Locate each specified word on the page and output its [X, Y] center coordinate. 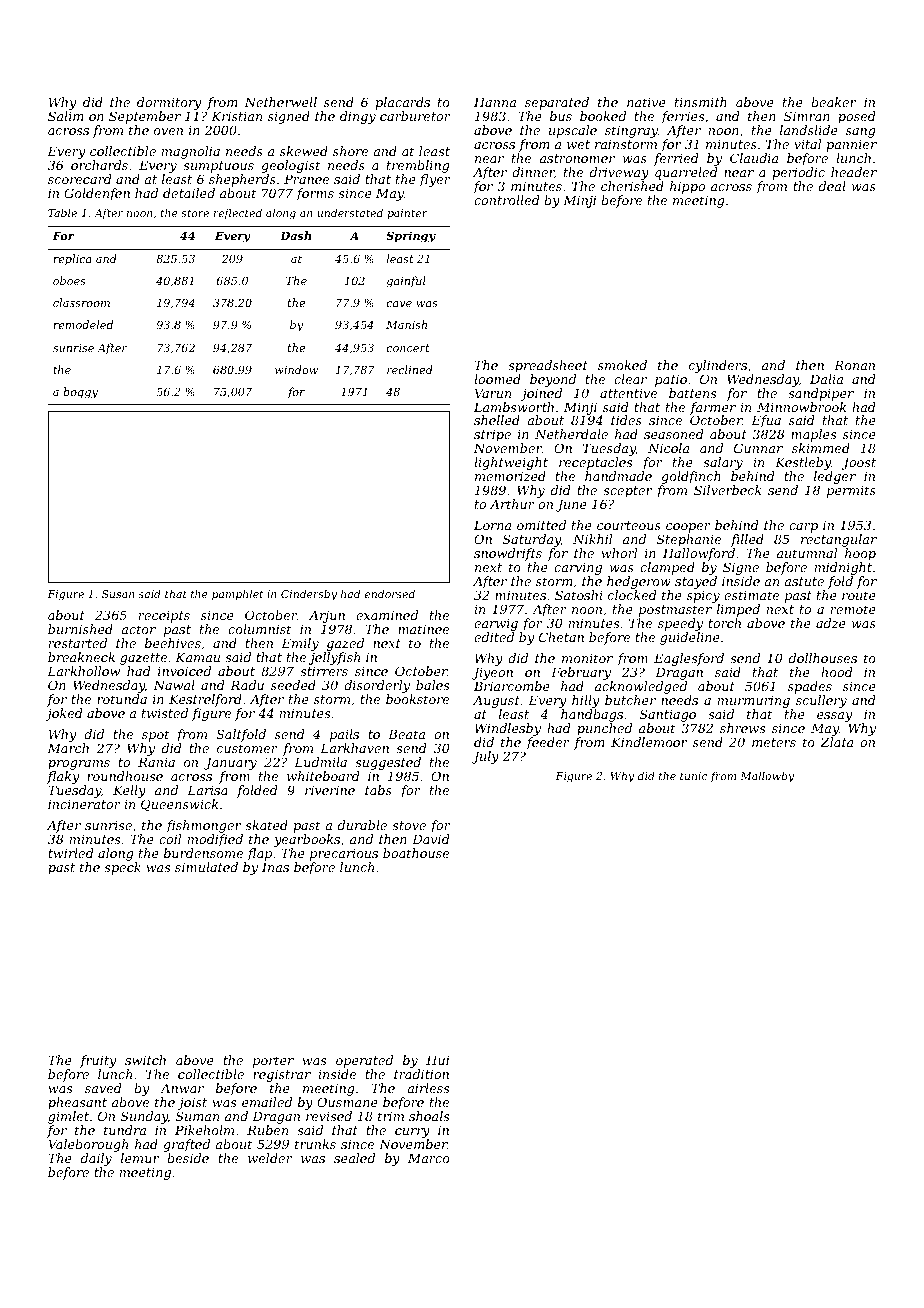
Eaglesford [689, 659]
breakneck [81, 657]
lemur [140, 1158]
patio [671, 380]
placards [402, 103]
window [296, 369]
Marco [429, 1158]
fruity [98, 1061]
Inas [275, 867]
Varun [493, 393]
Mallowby [767, 777]
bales [432, 685]
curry [412, 1133]
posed [857, 117]
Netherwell [280, 102]
